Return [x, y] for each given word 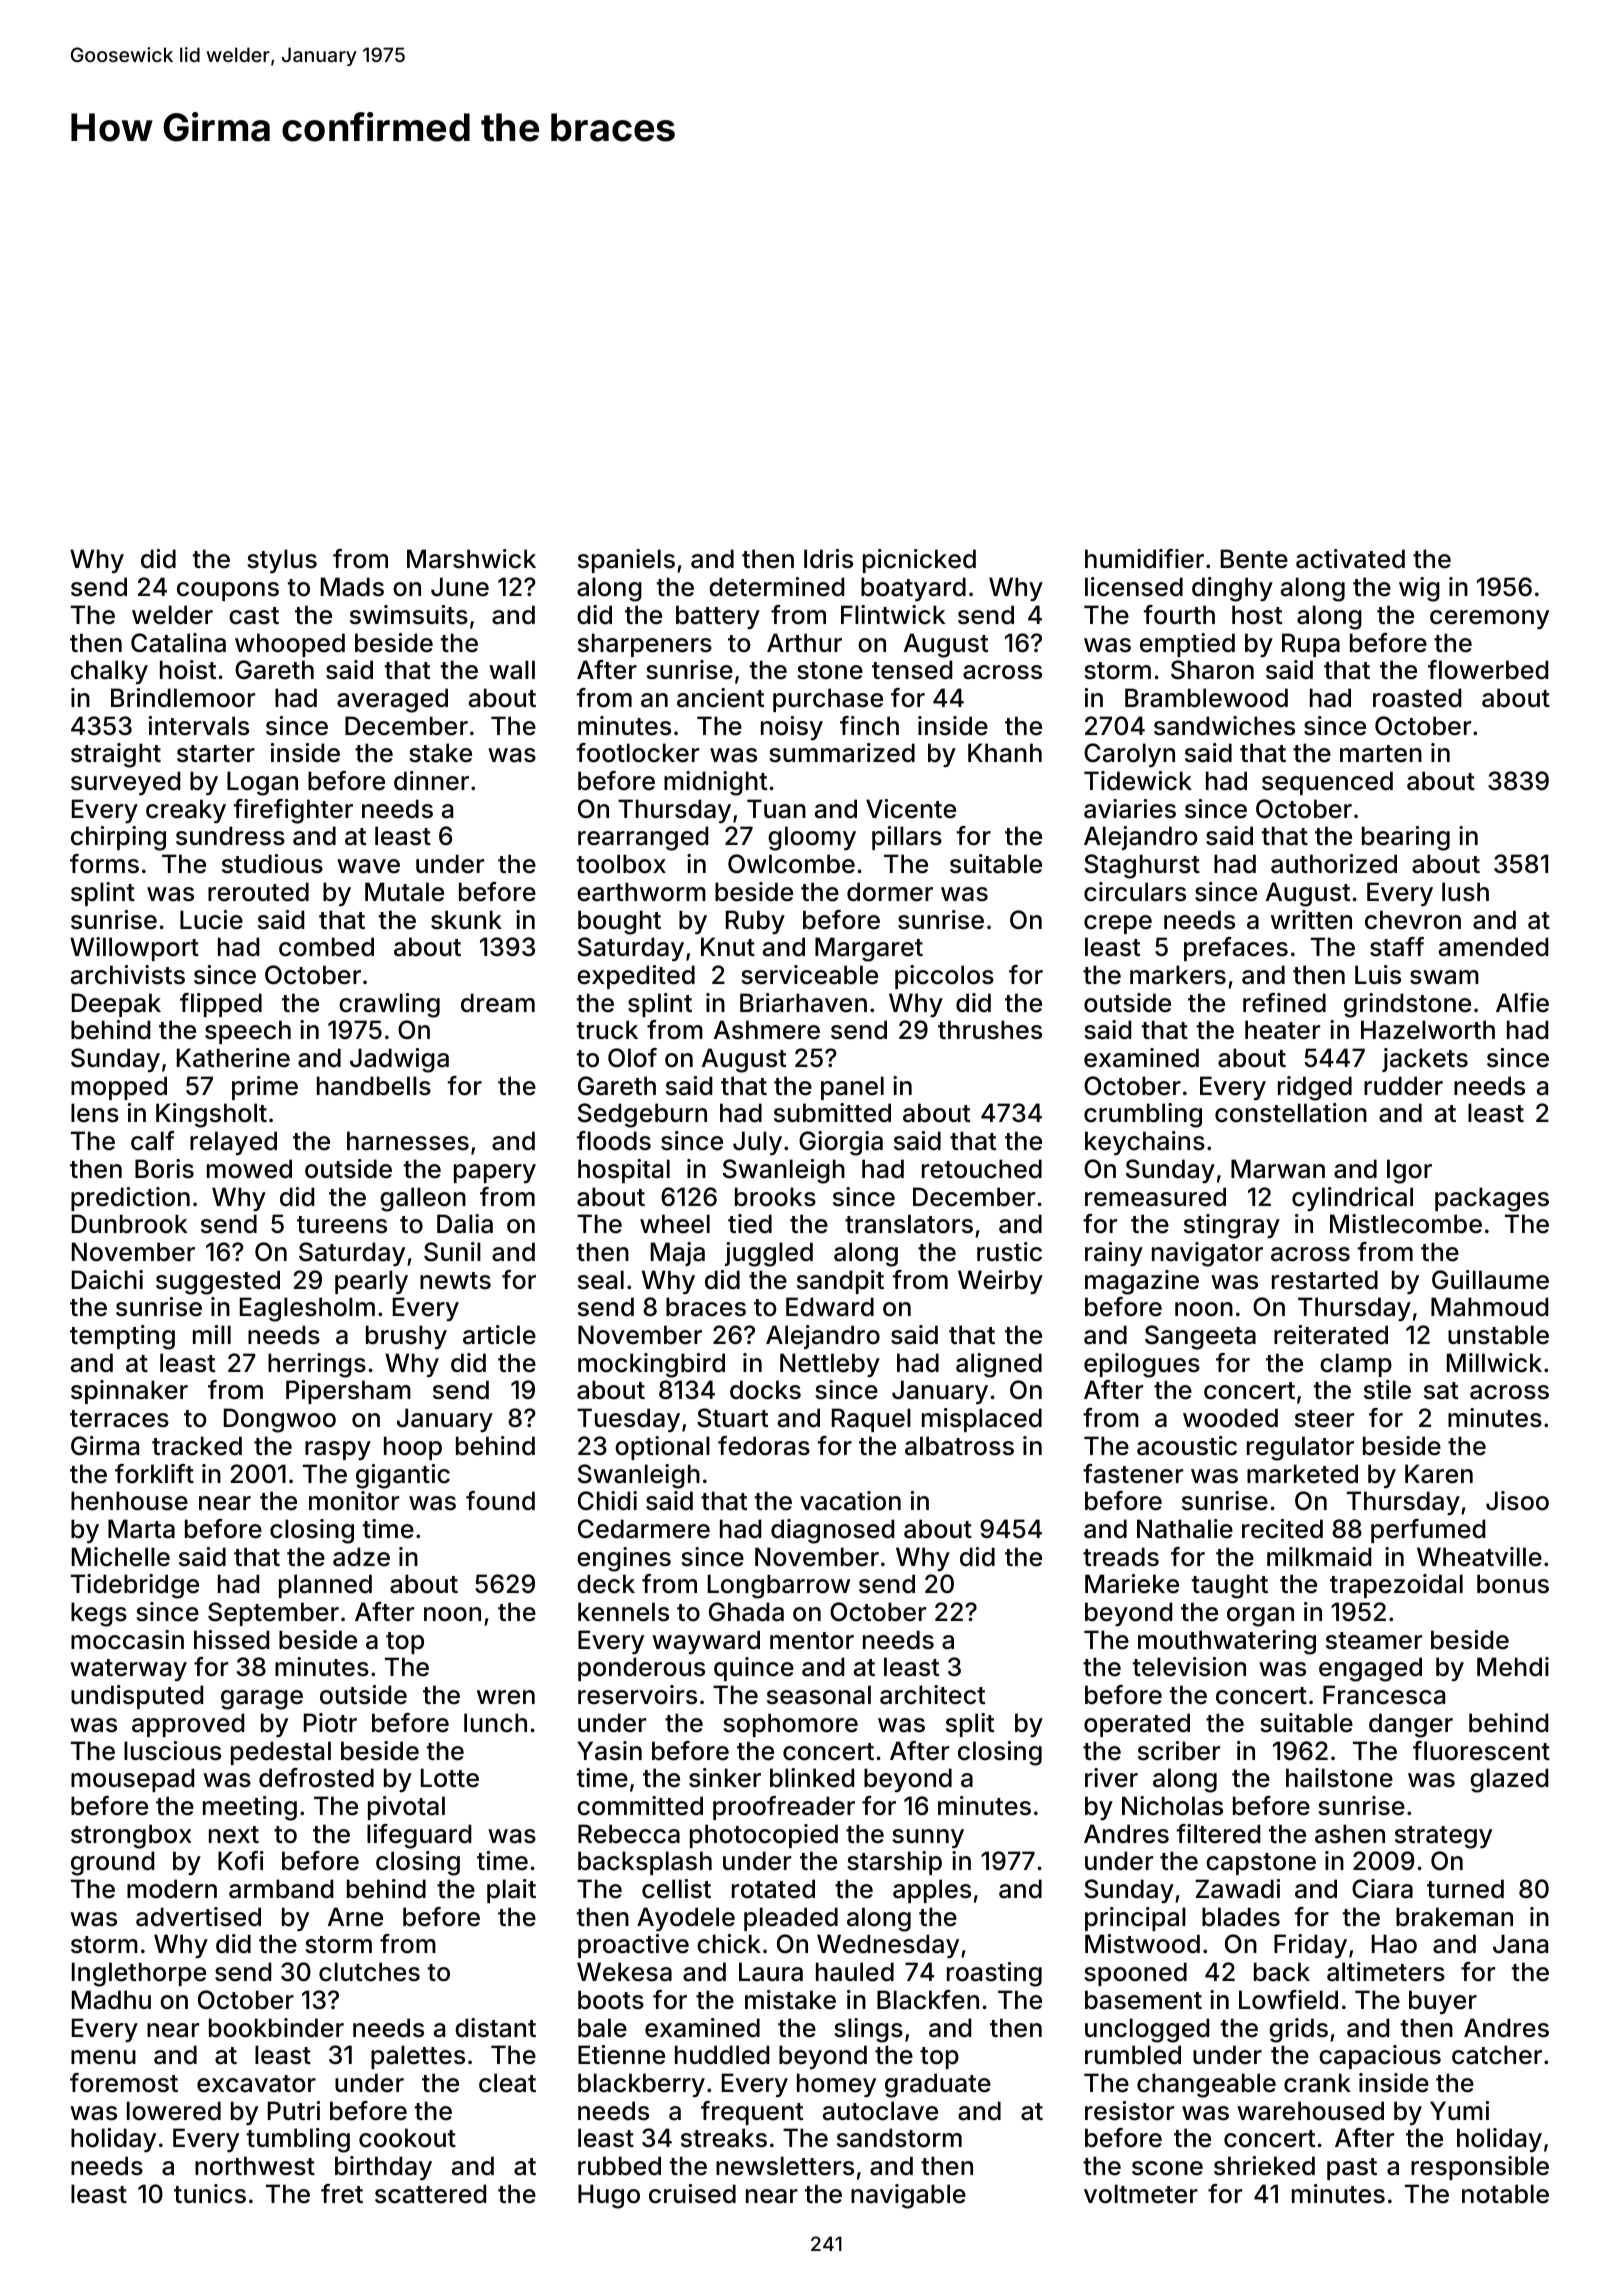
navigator [1207, 1254]
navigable [908, 2196]
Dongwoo [280, 1420]
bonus [1513, 1584]
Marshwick [471, 559]
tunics [210, 2194]
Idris [828, 559]
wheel [675, 1224]
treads [1121, 1557]
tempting [122, 1337]
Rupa [1311, 645]
